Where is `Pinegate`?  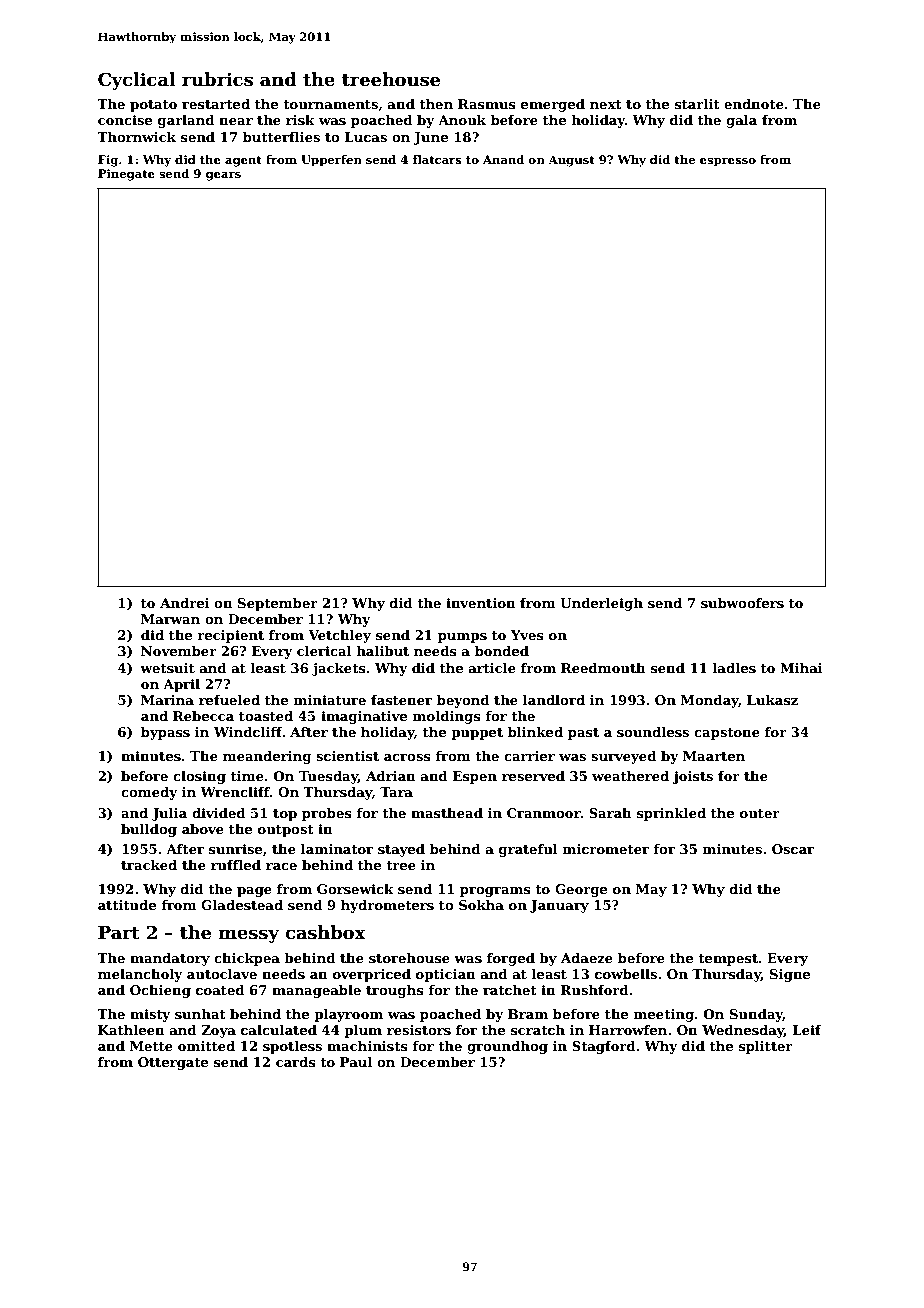
Pinegate is located at coordinates (126, 175).
